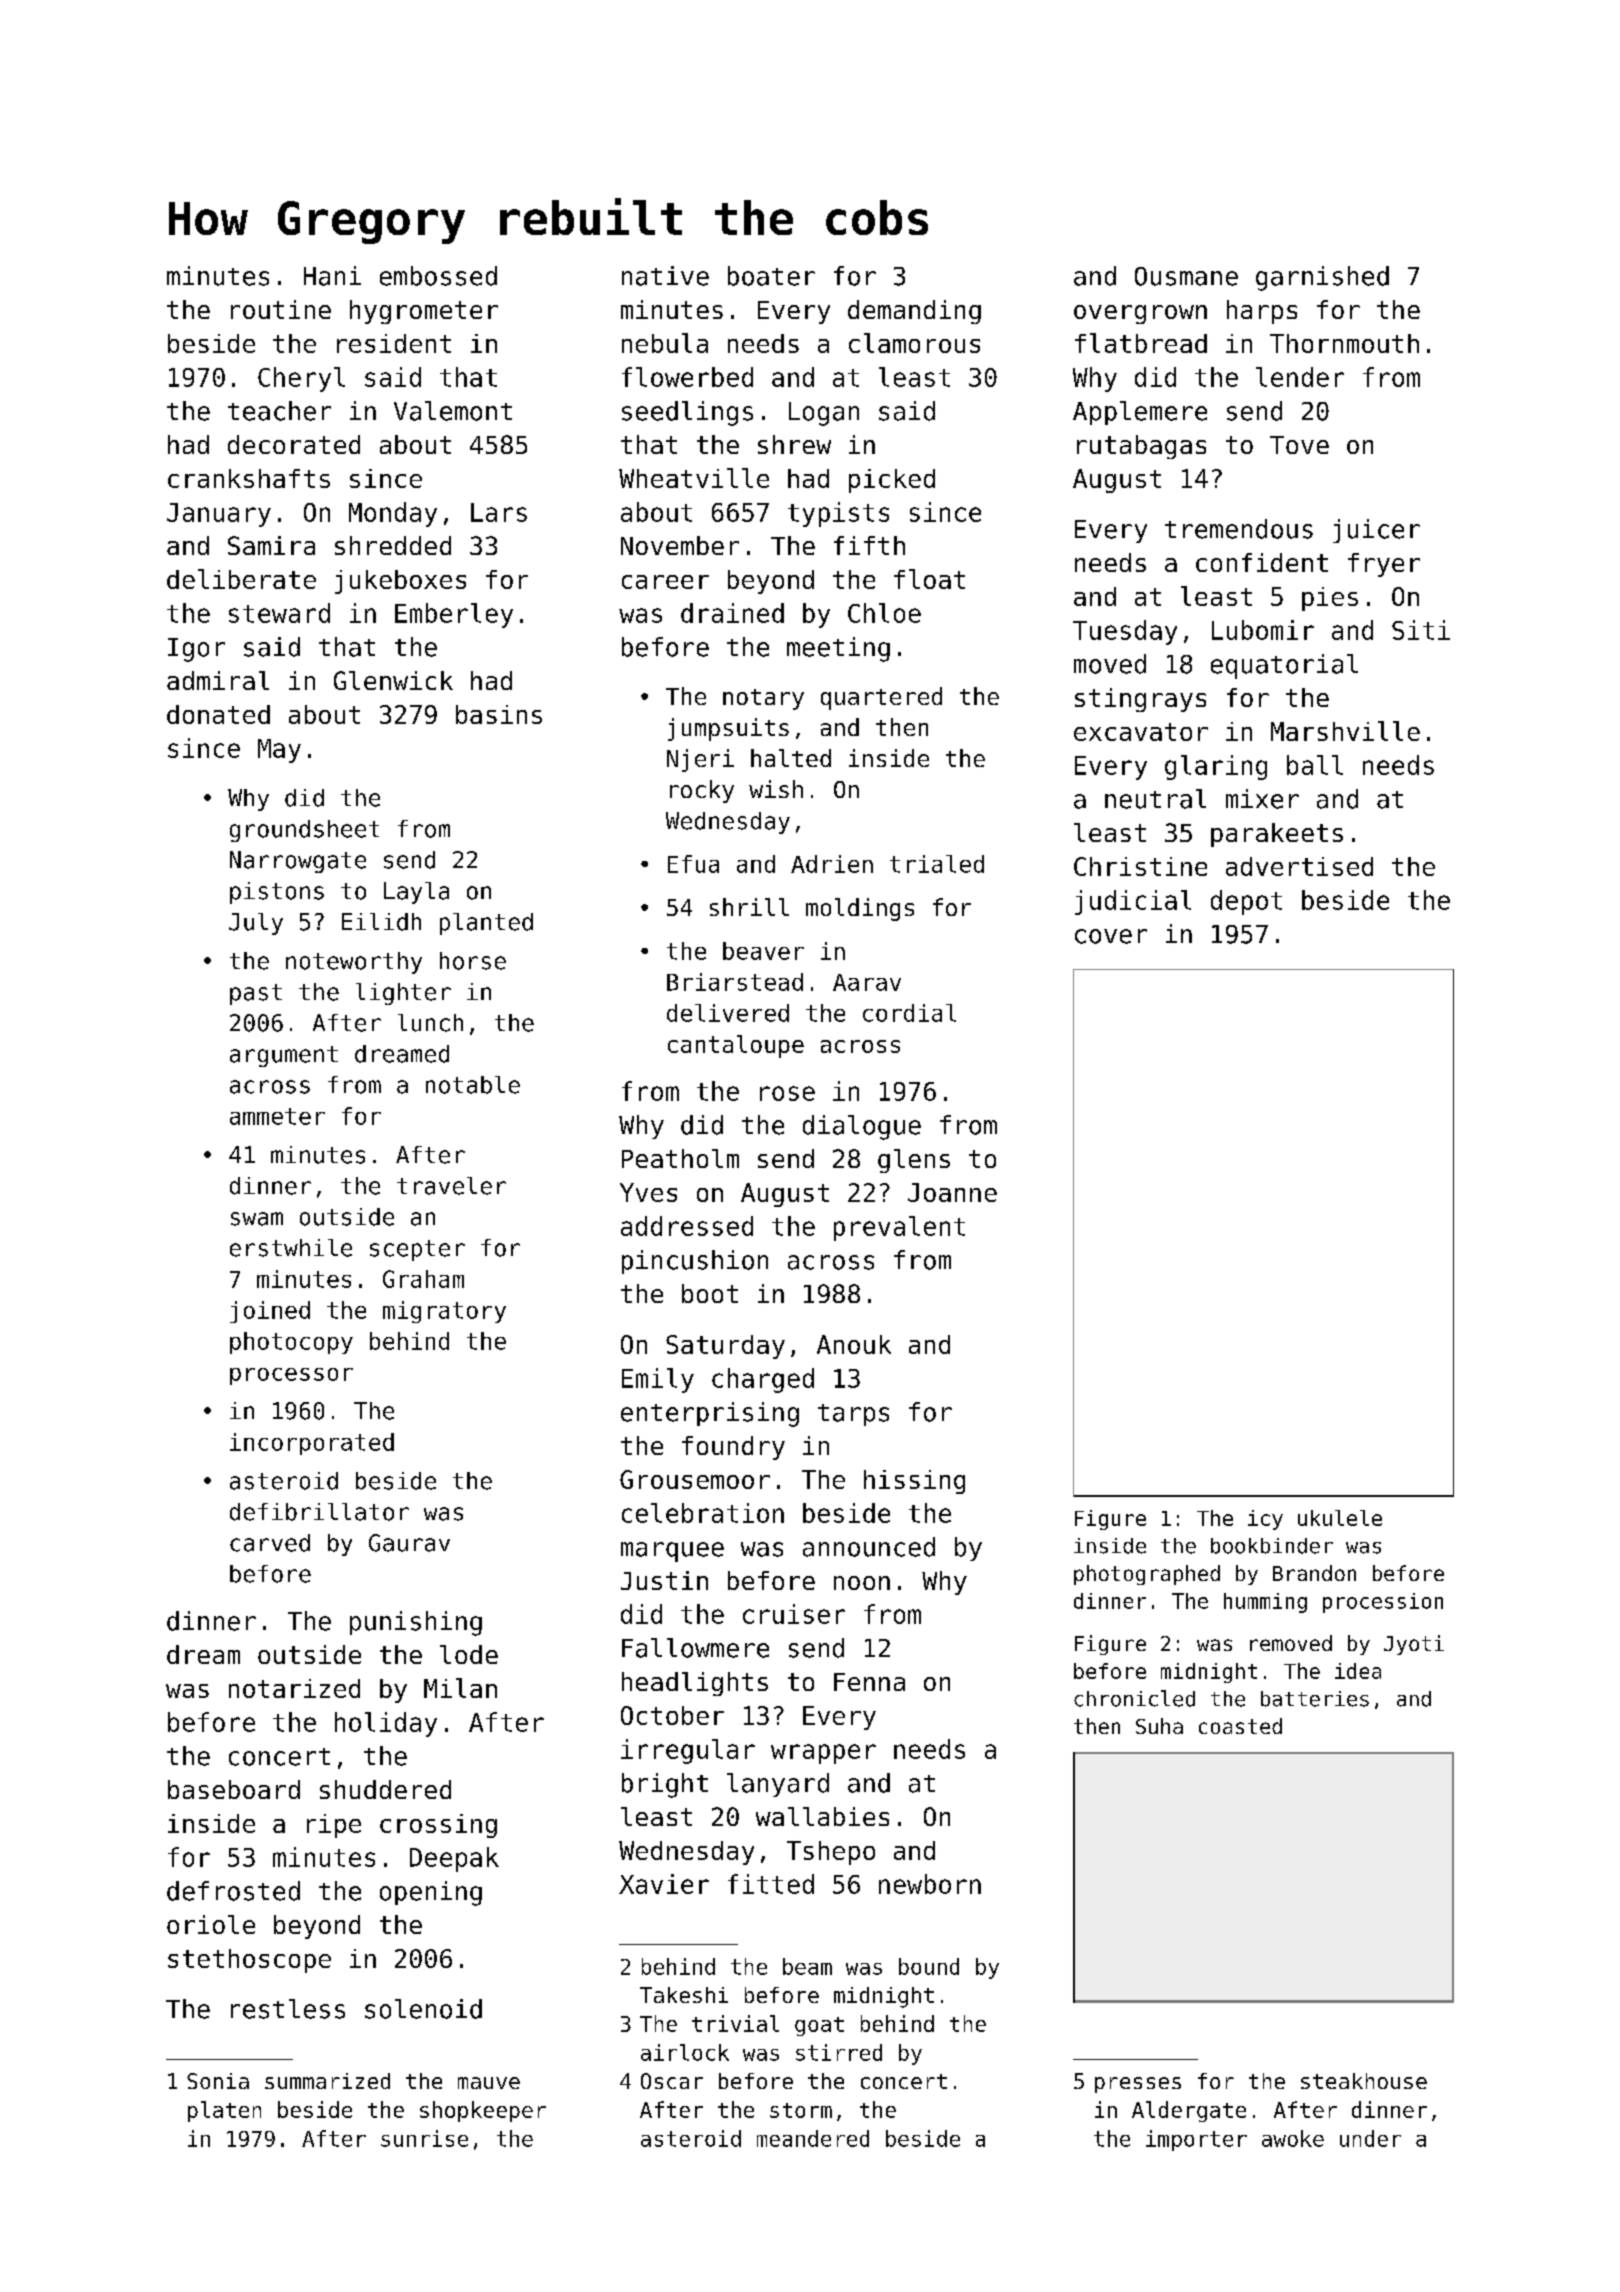 This screenshot has height=2292, width=1620. Describe the element at coordinates (499, 512) in the screenshot. I see `Lars` at that location.
